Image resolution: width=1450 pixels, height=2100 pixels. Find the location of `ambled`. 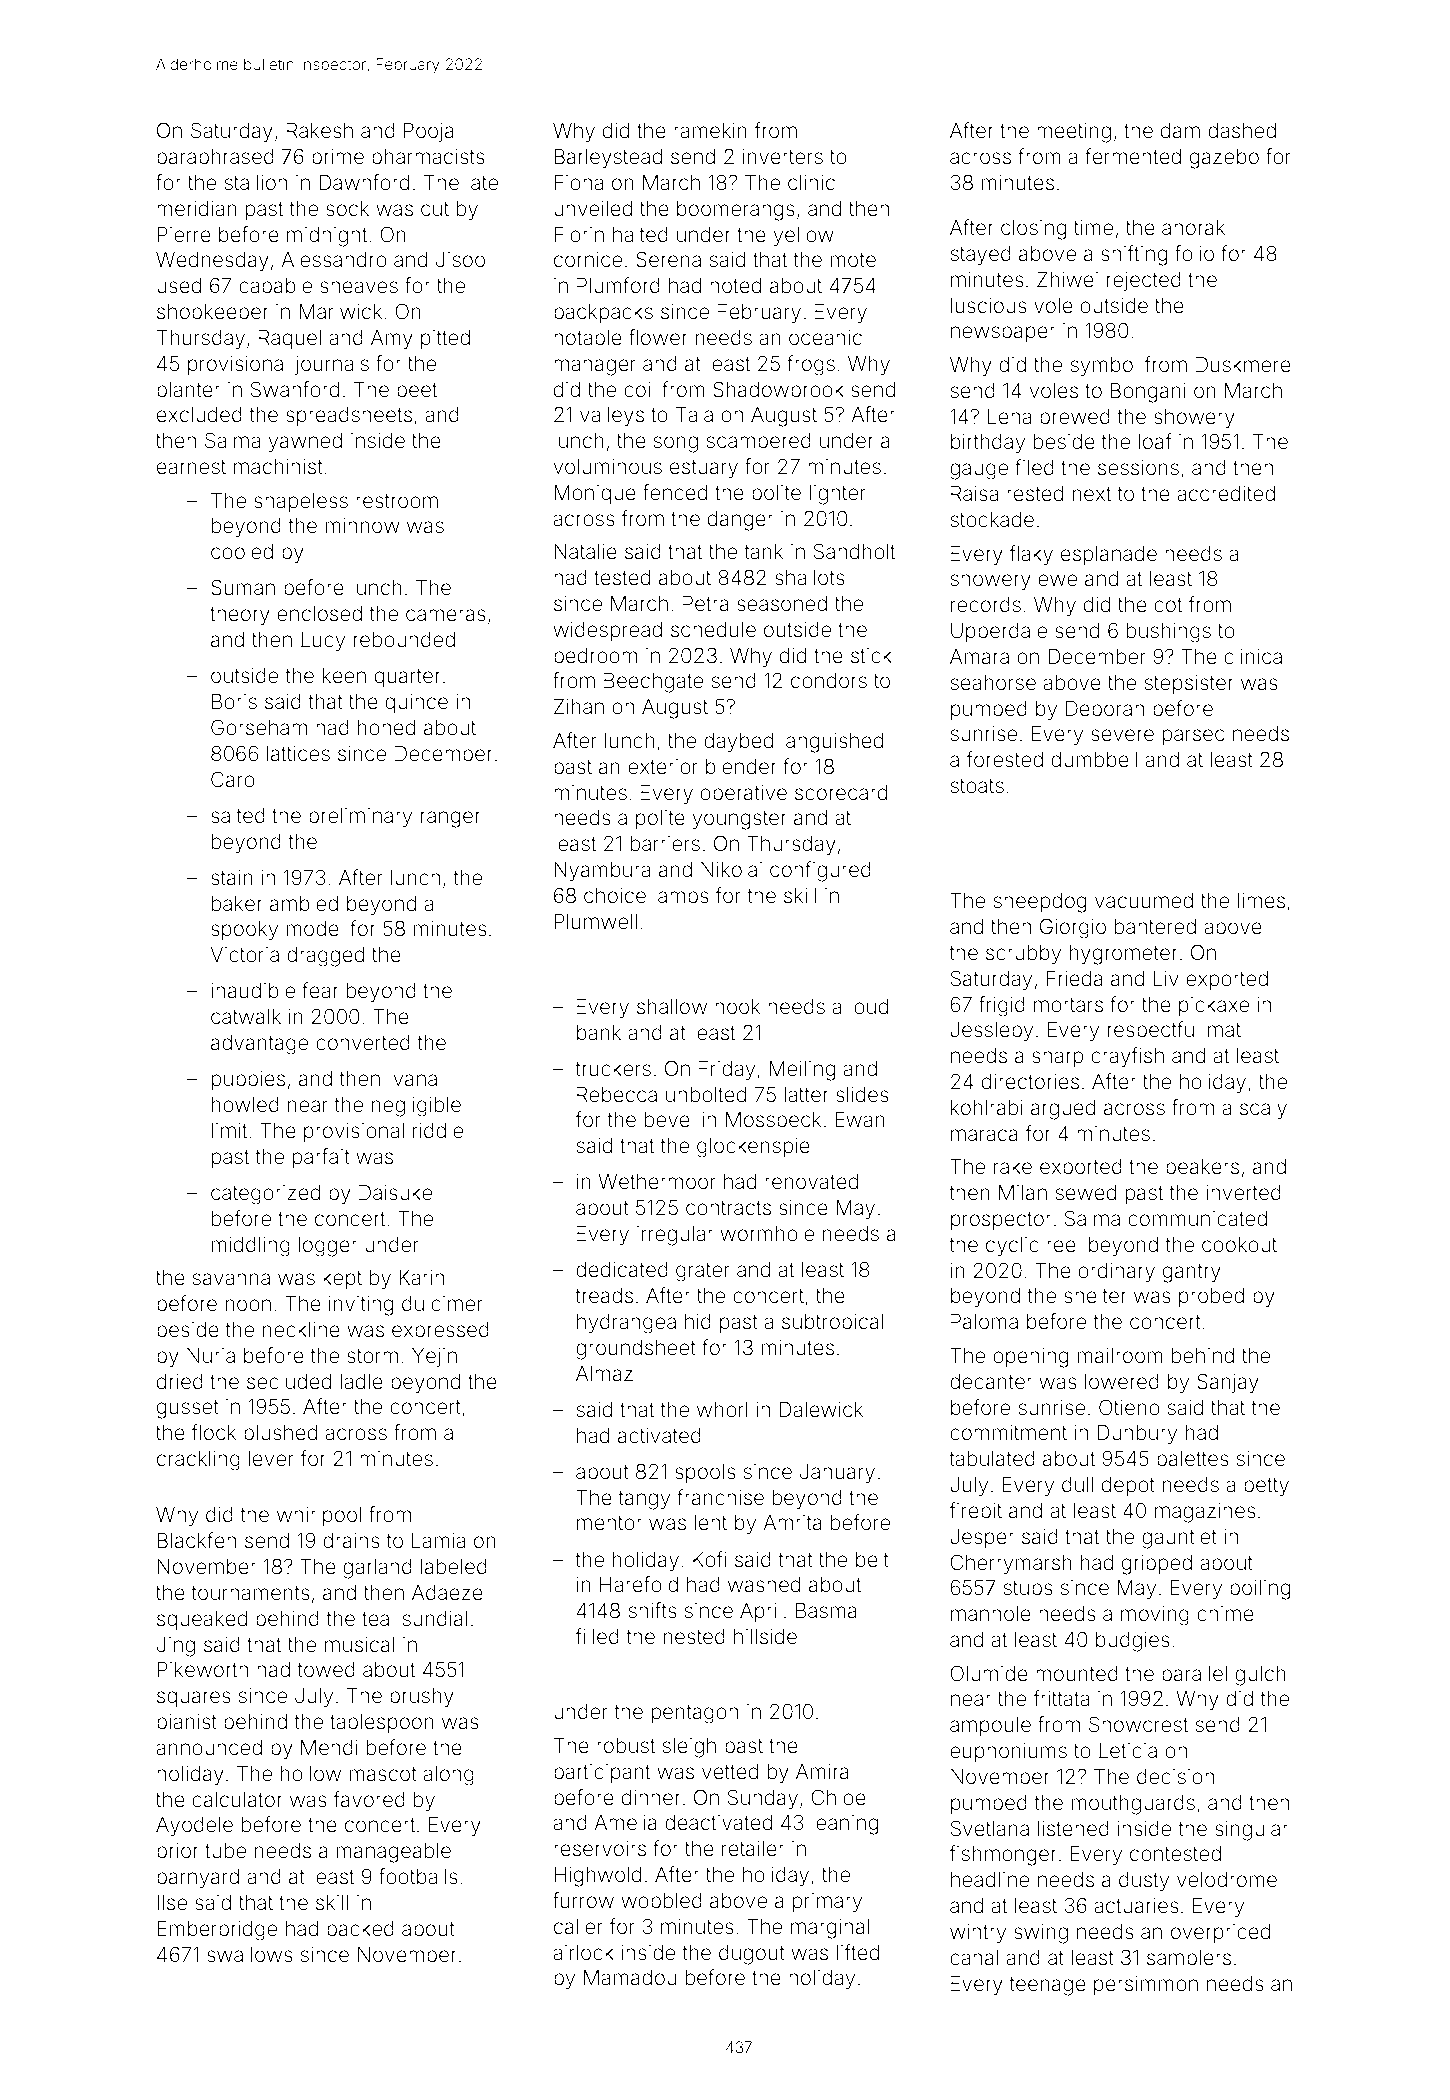

ambled is located at coordinates (304, 904).
